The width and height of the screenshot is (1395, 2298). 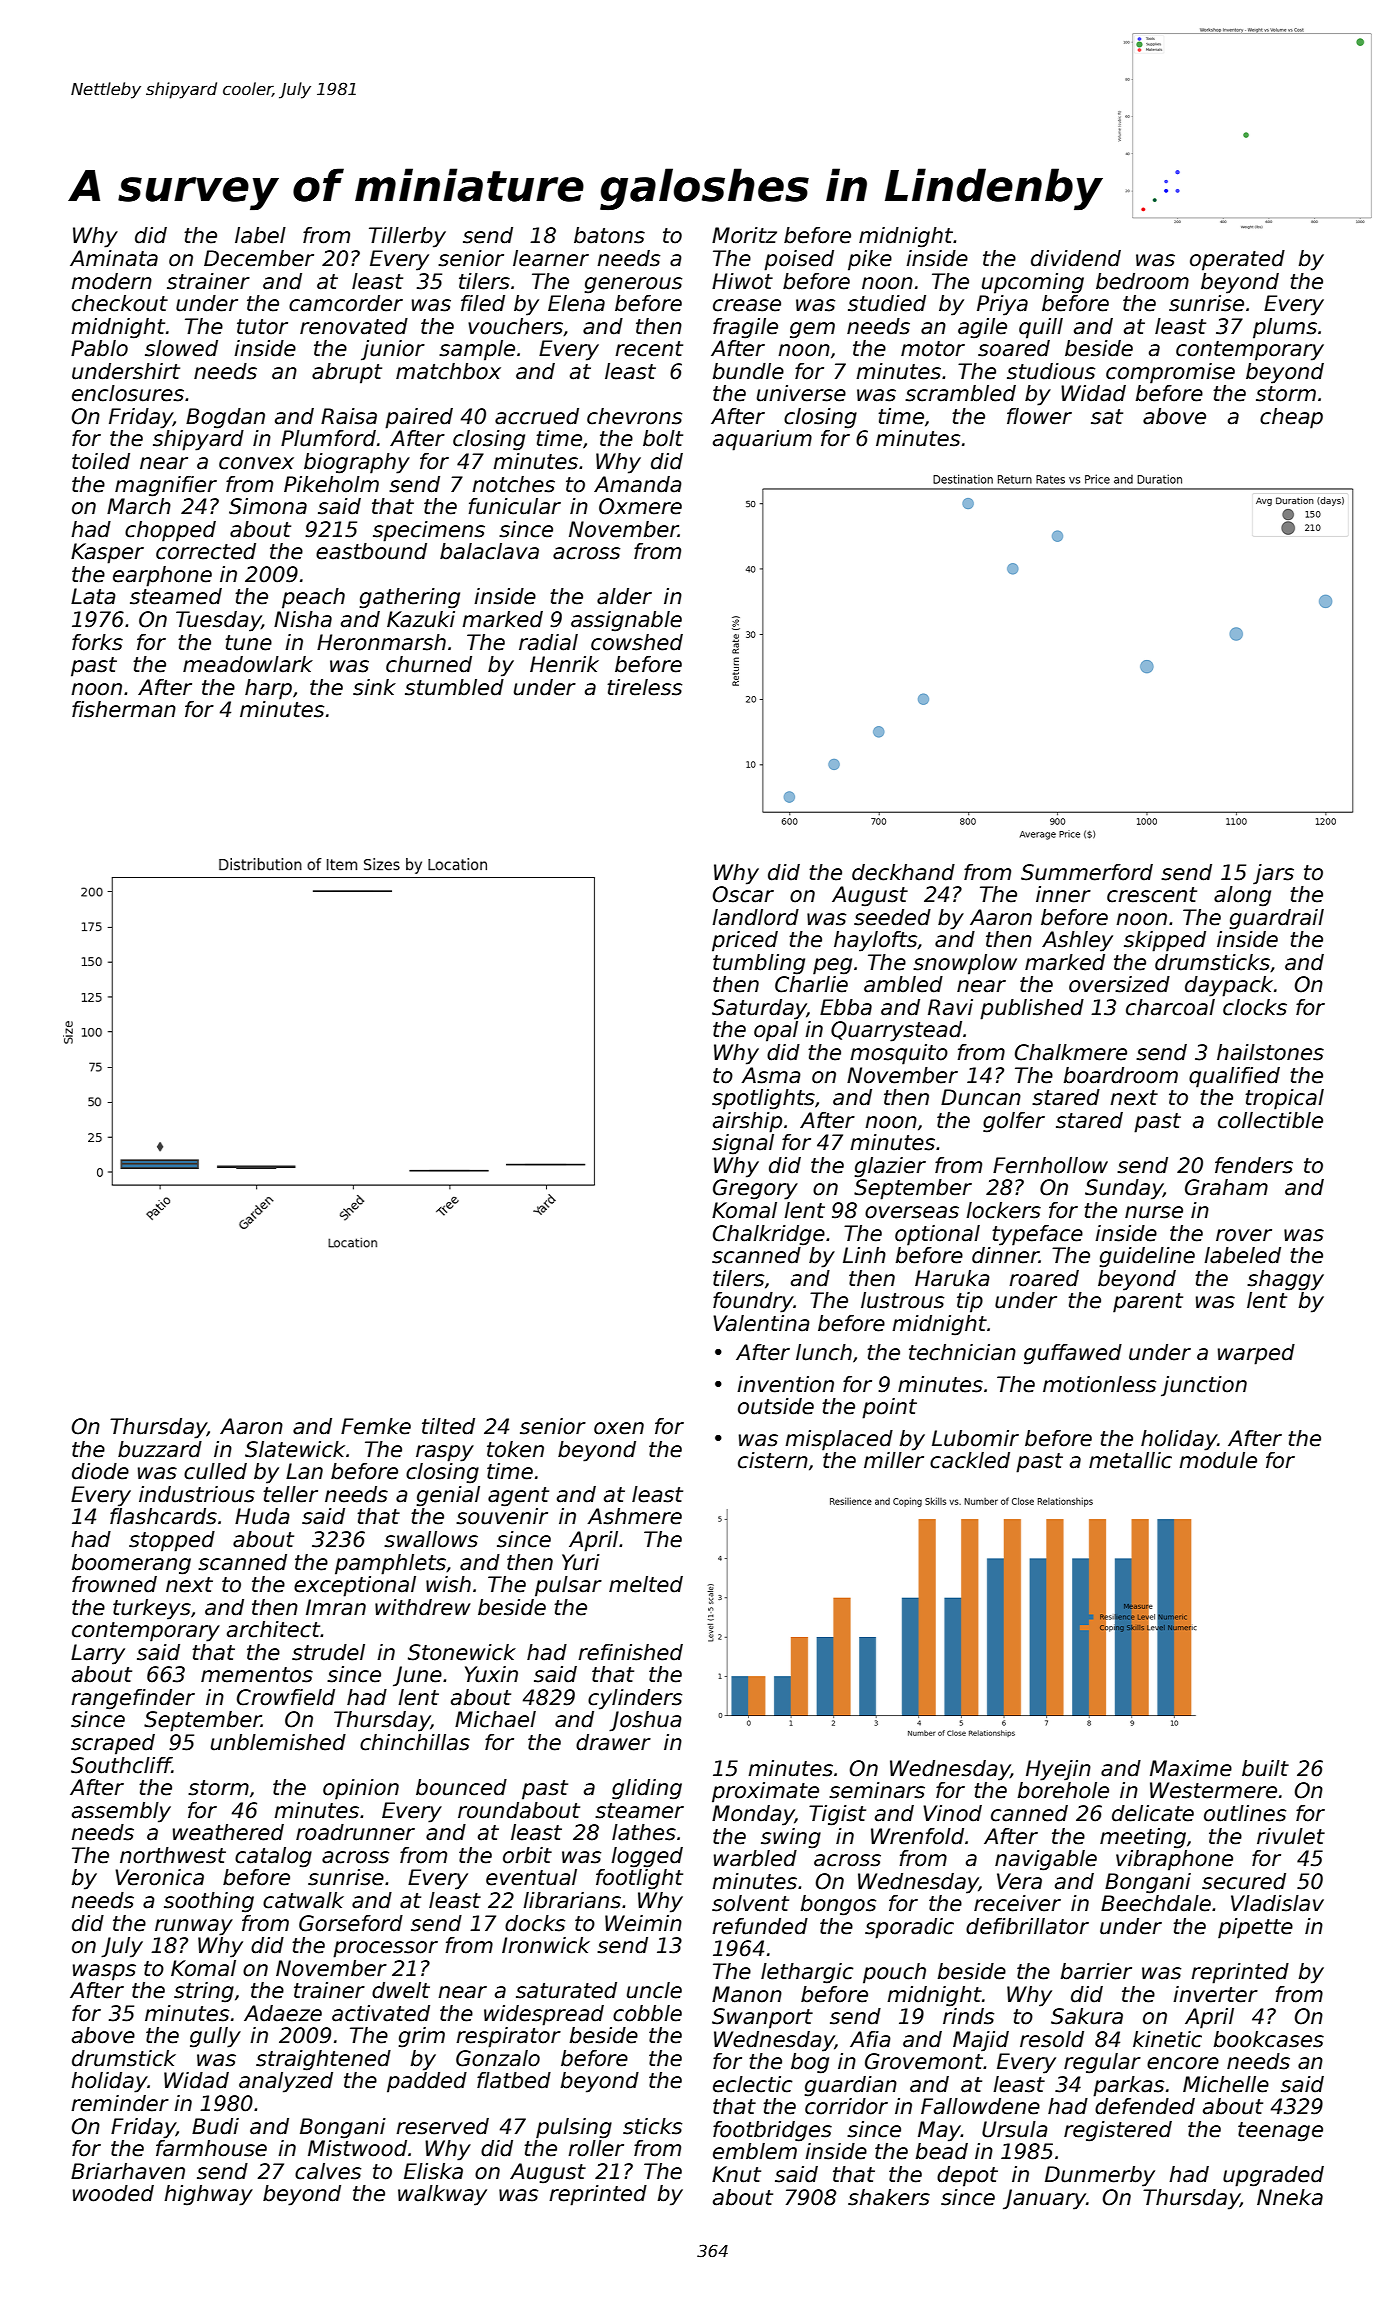 What do you see at coordinates (1285, 328) in the screenshot?
I see `plums` at bounding box center [1285, 328].
